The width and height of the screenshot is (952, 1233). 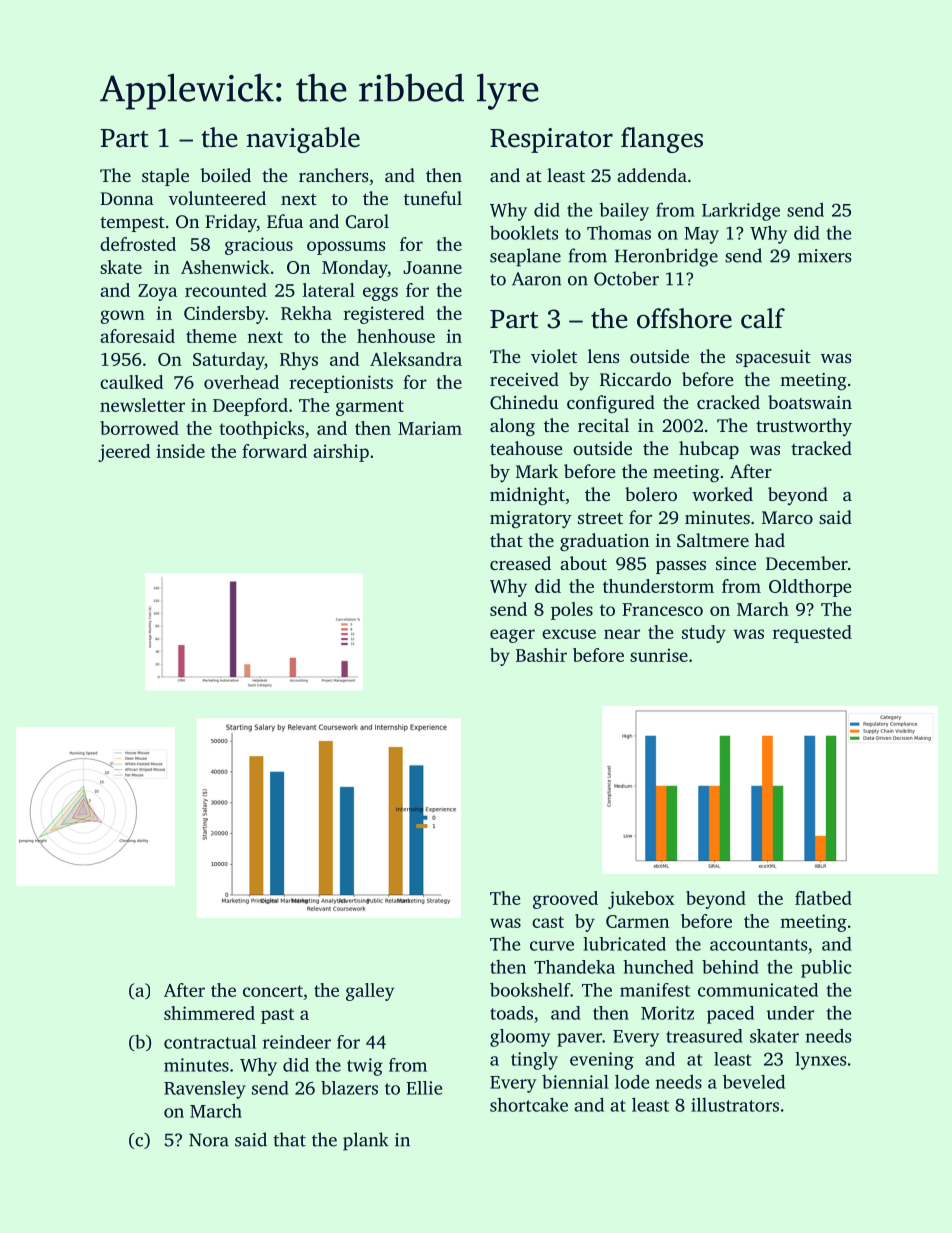 What do you see at coordinates (209, 1140) in the screenshot?
I see `Nora` at bounding box center [209, 1140].
